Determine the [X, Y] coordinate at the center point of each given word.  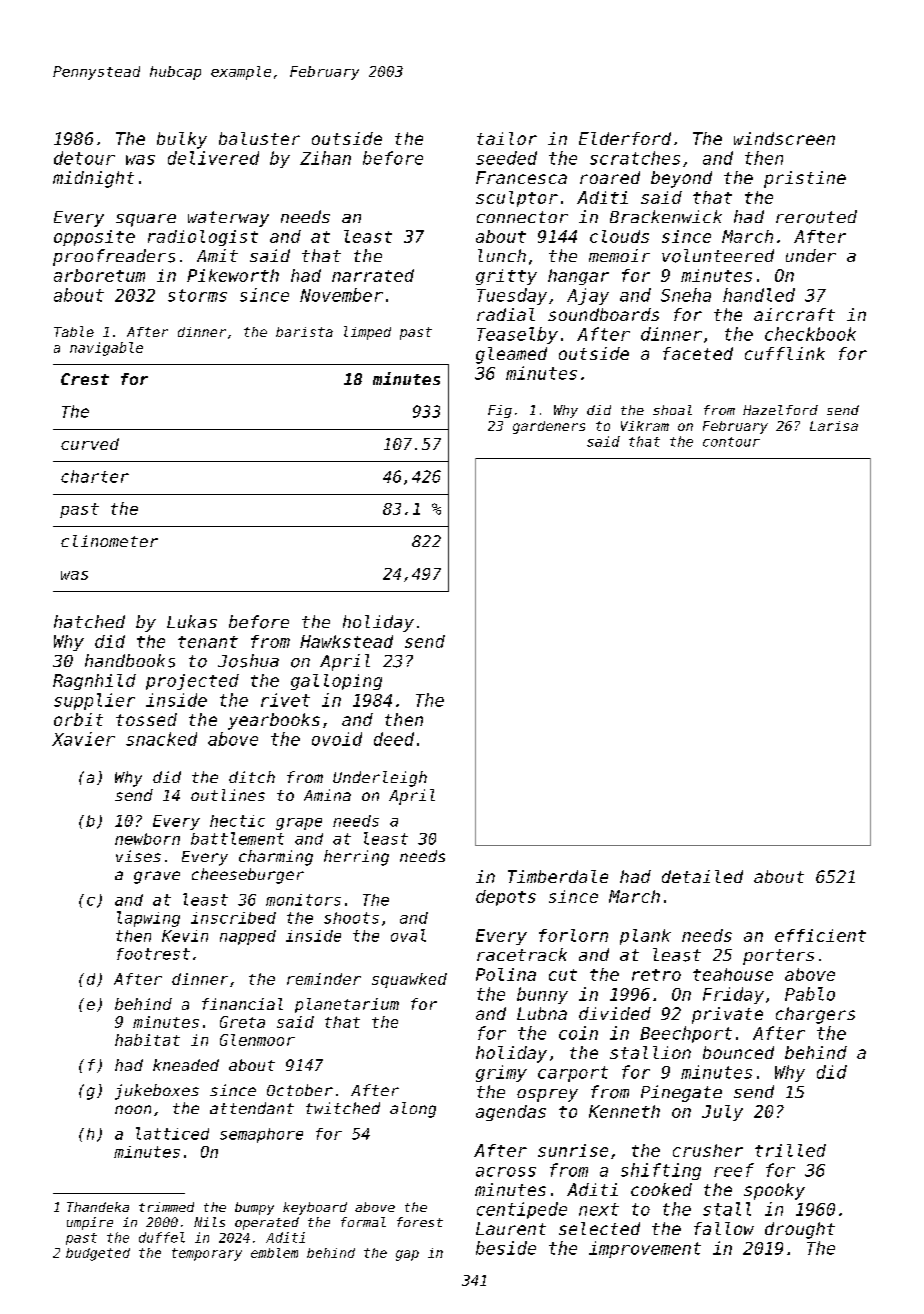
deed [394, 739]
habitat [147, 1040]
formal [363, 1222]
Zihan [325, 158]
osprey [547, 1095]
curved [90, 444]
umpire [90, 1223]
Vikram [645, 426]
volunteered [718, 256]
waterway [228, 219]
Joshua [248, 661]
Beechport [686, 1034]
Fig [500, 411]
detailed [702, 876]
